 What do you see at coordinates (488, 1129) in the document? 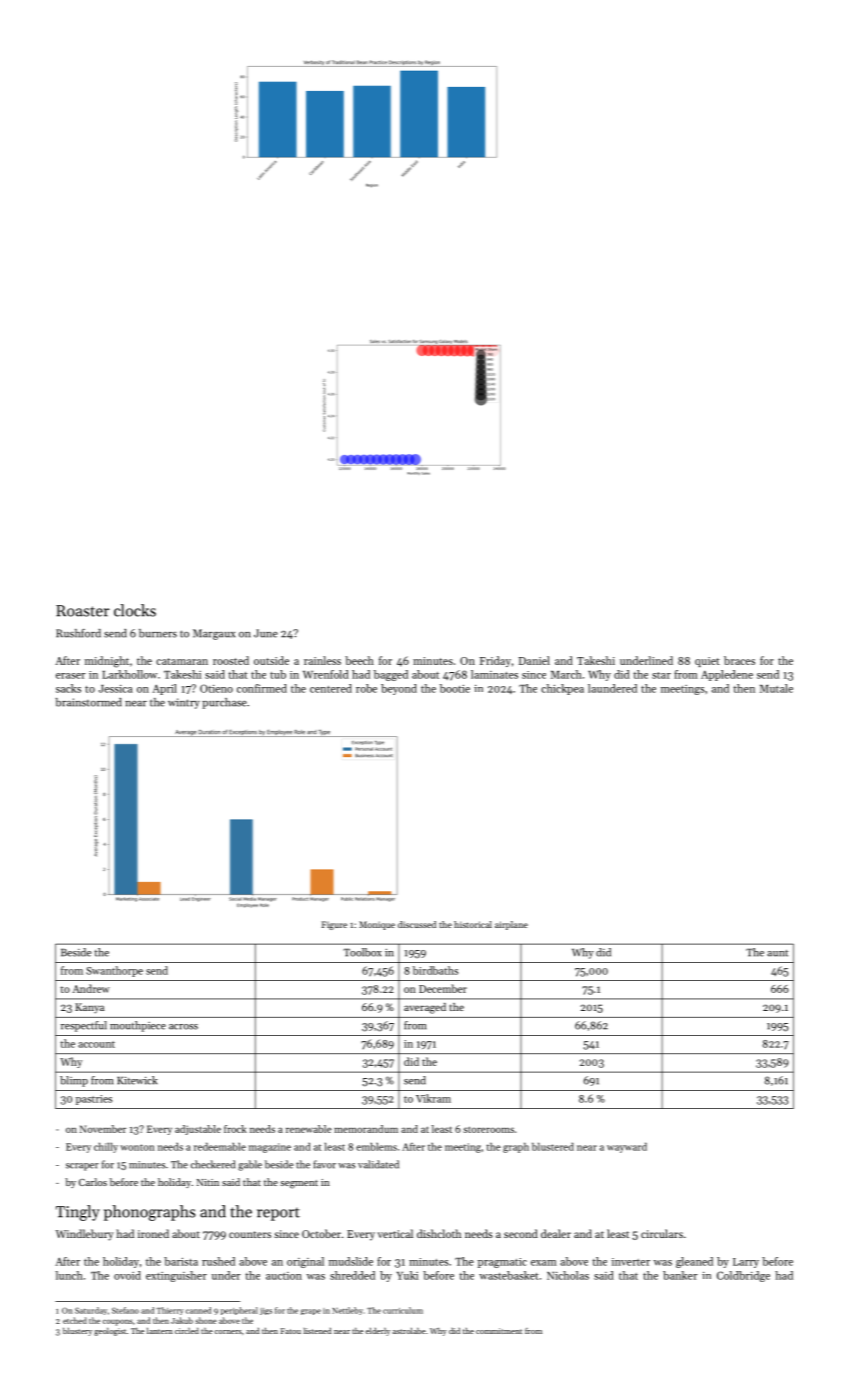
I see `storerooms` at bounding box center [488, 1129].
